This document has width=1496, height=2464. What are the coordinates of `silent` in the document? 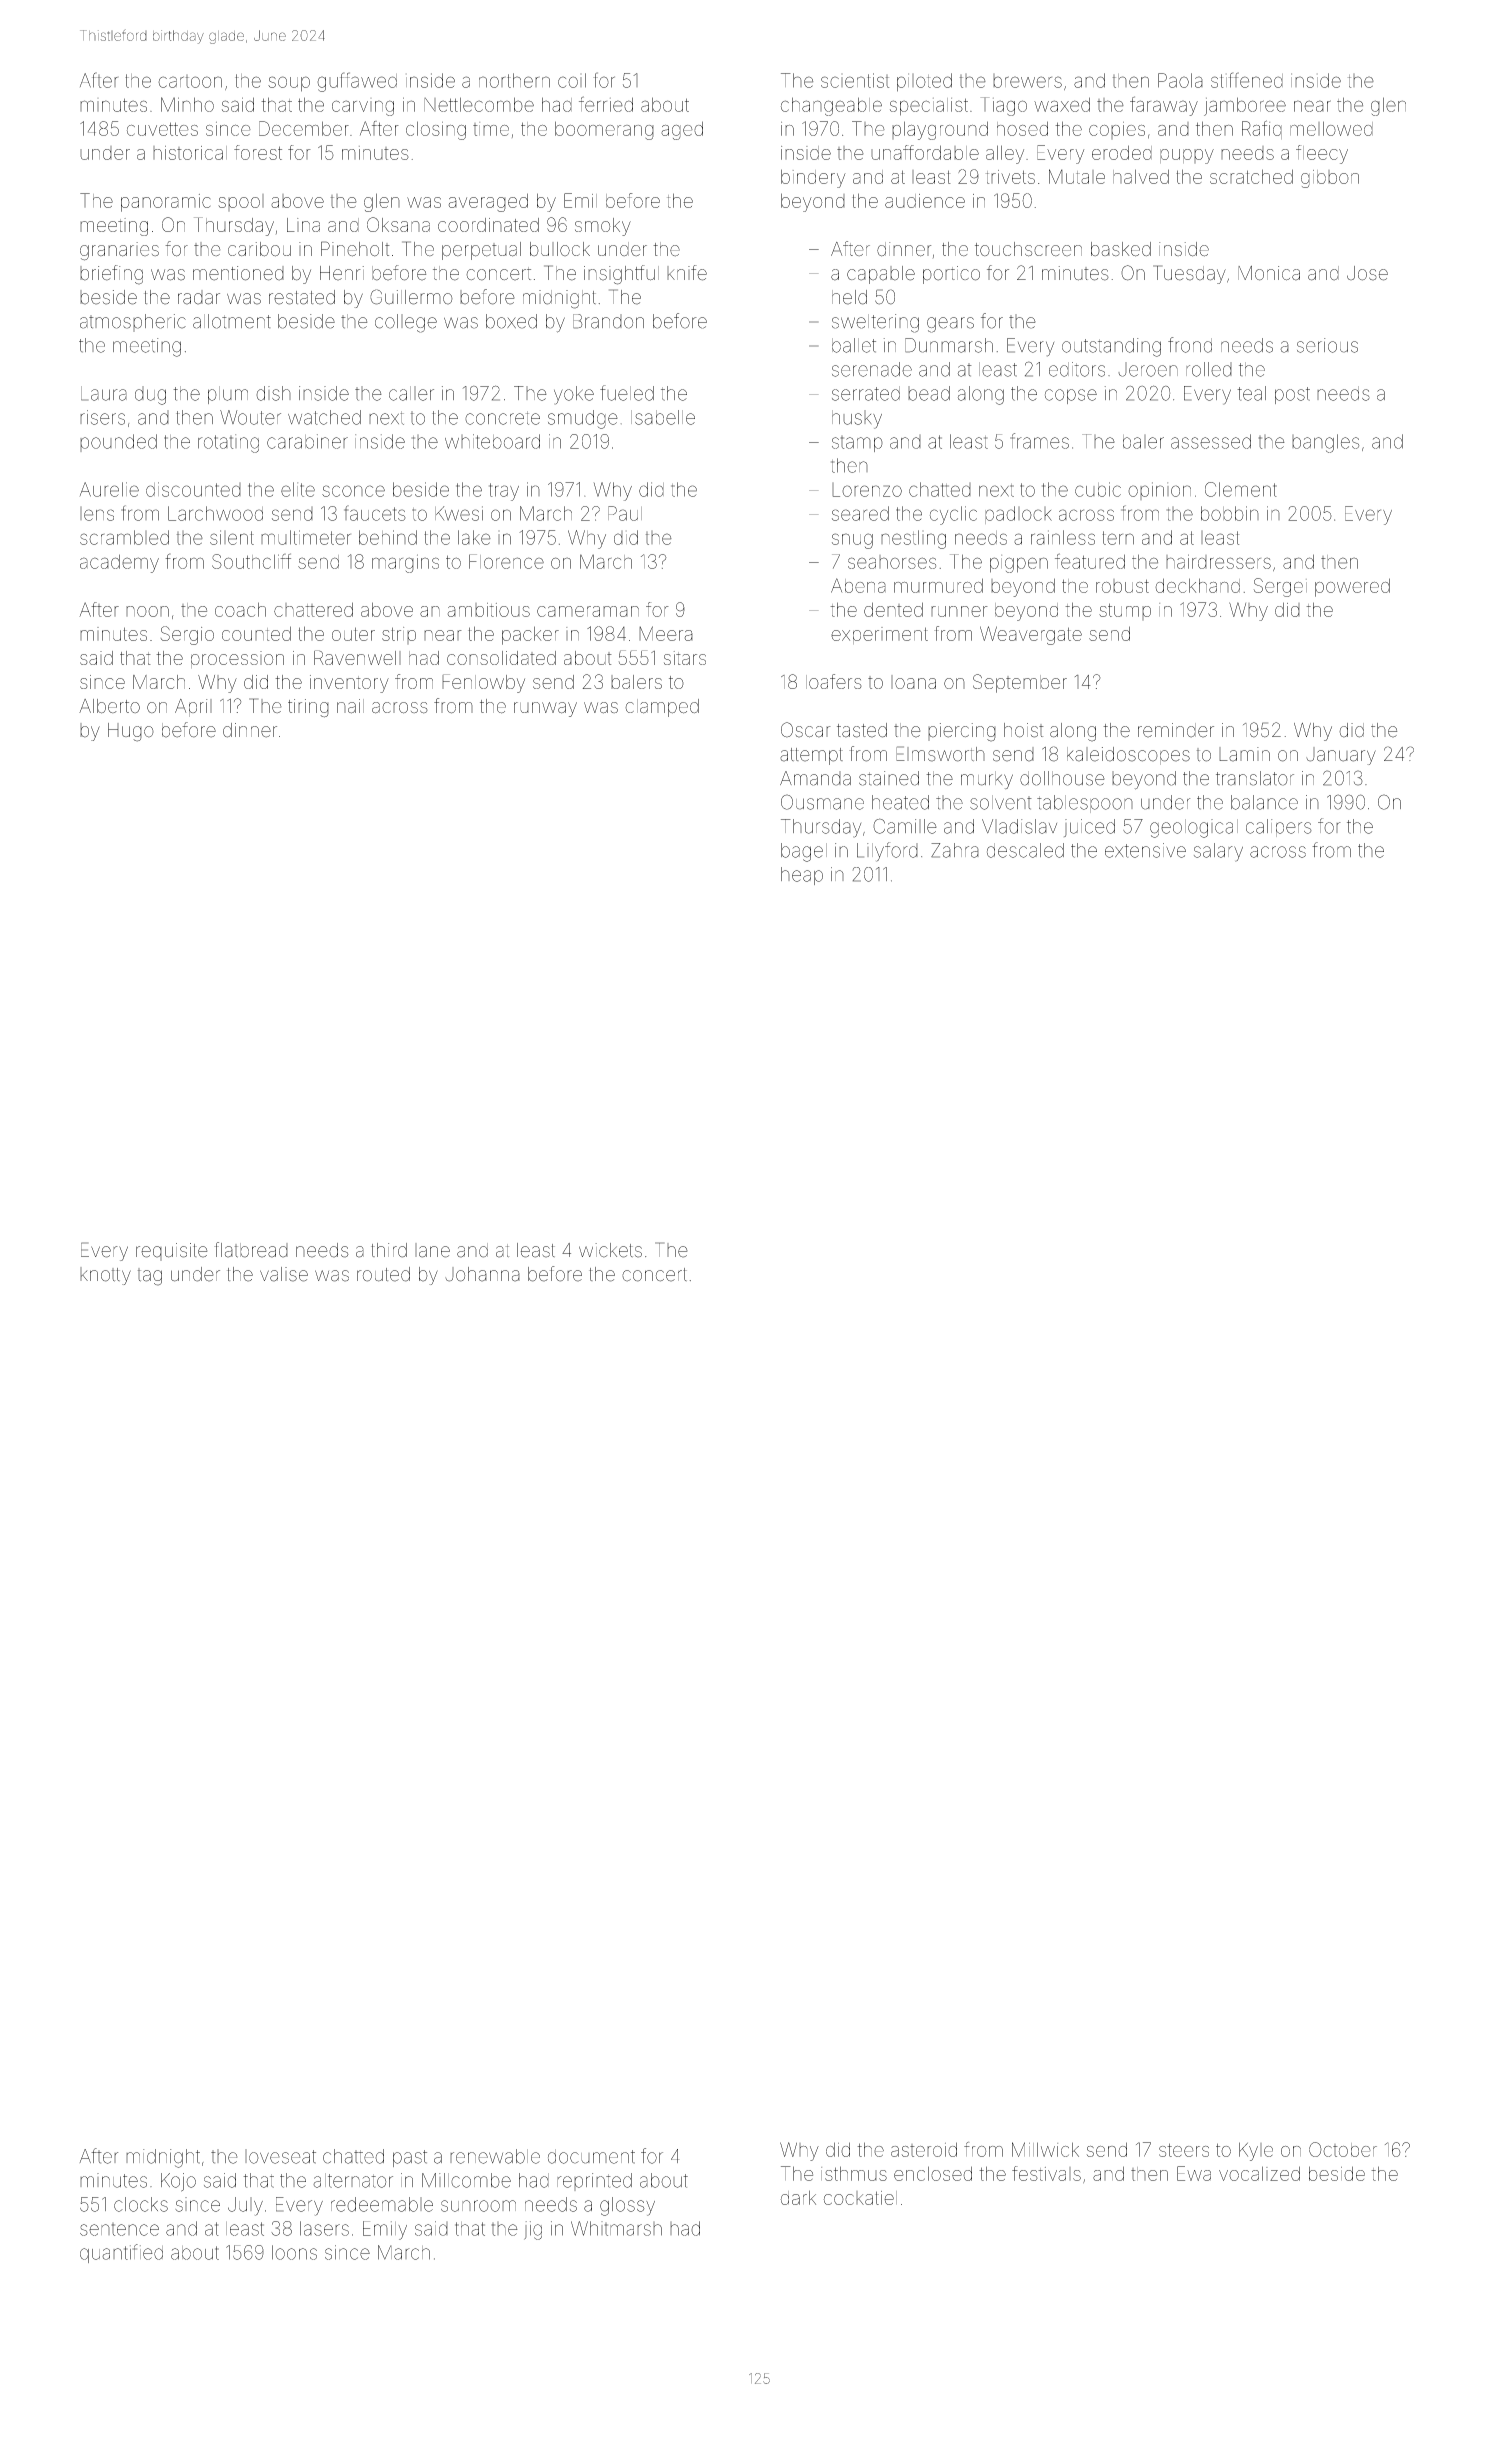 It's located at (232, 537).
